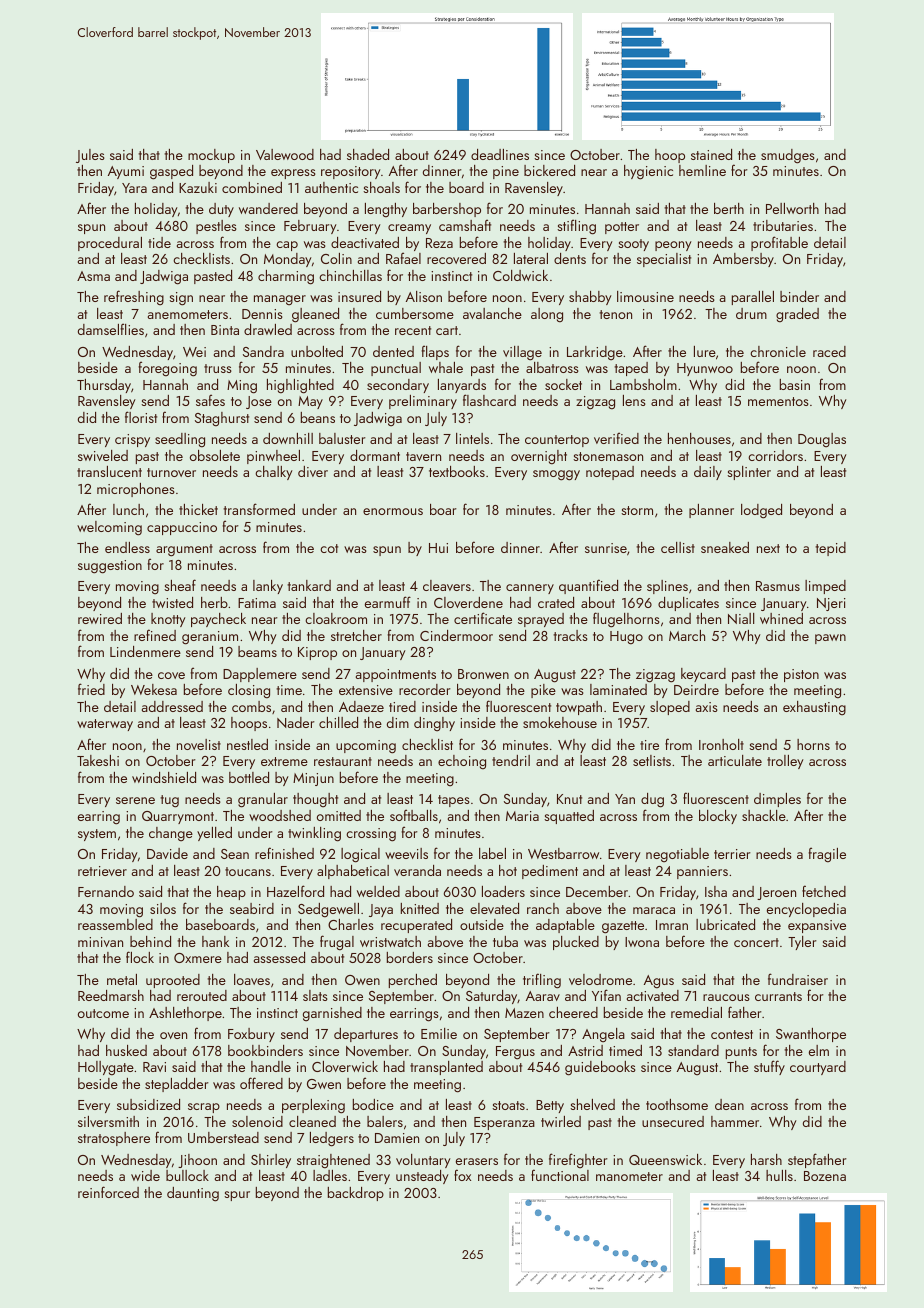 Image resolution: width=924 pixels, height=1308 pixels. Describe the element at coordinates (522, 816) in the screenshot. I see `Maria` at that location.
